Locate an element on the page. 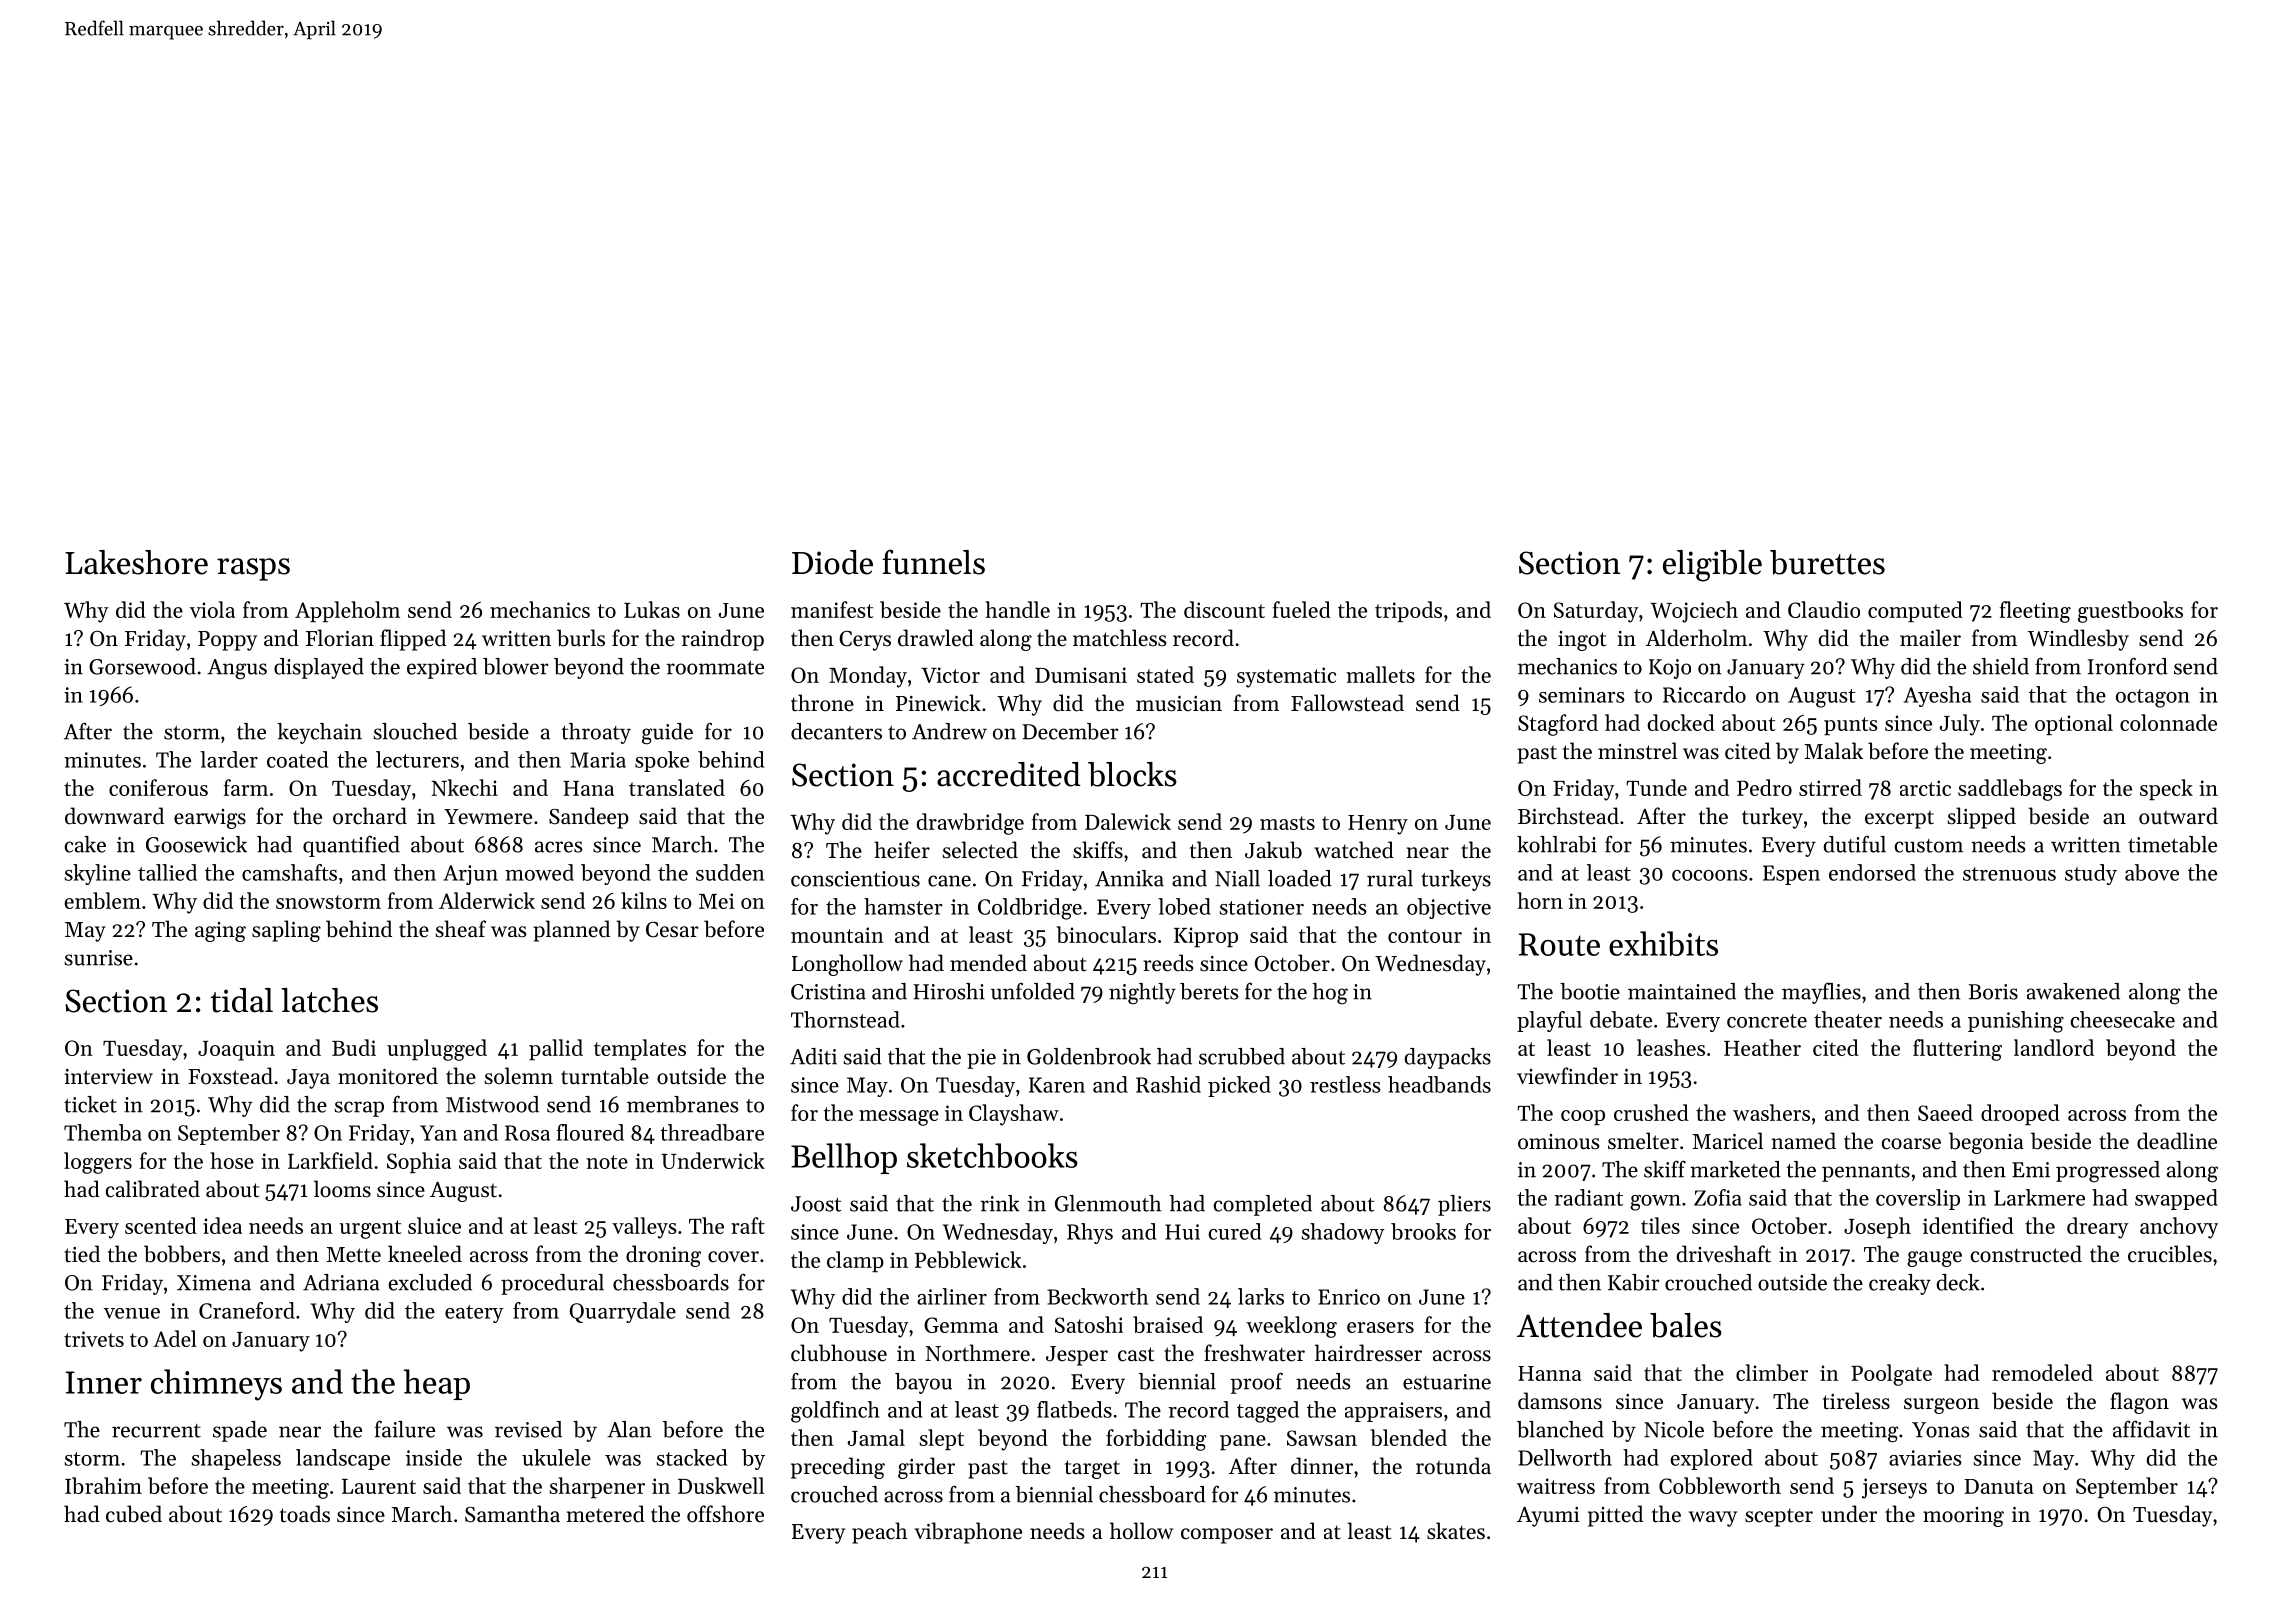 The image size is (2282, 1614). larder is located at coordinates (229, 759).
